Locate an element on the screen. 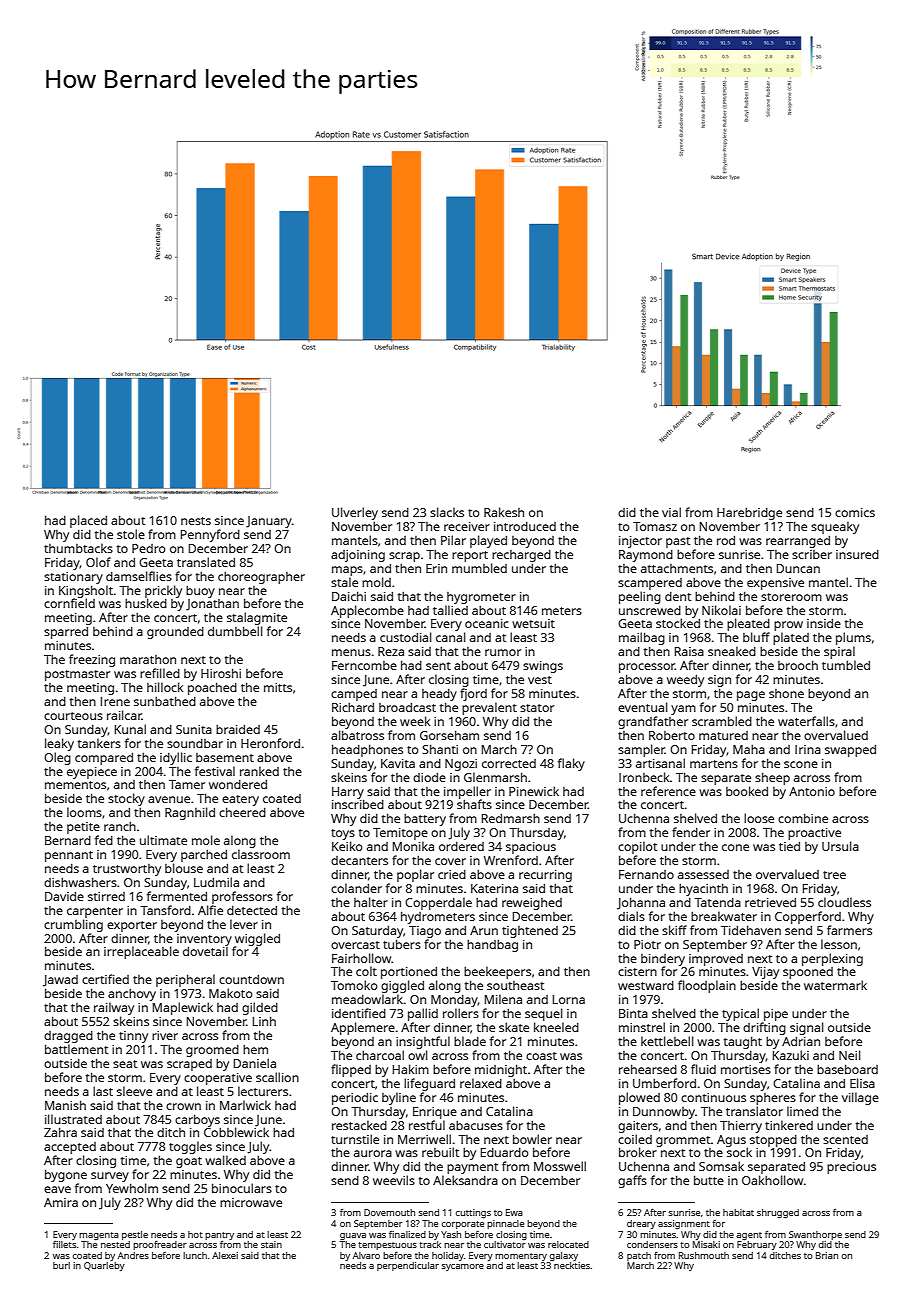 The image size is (924, 1308). binoculars is located at coordinates (242, 1188).
